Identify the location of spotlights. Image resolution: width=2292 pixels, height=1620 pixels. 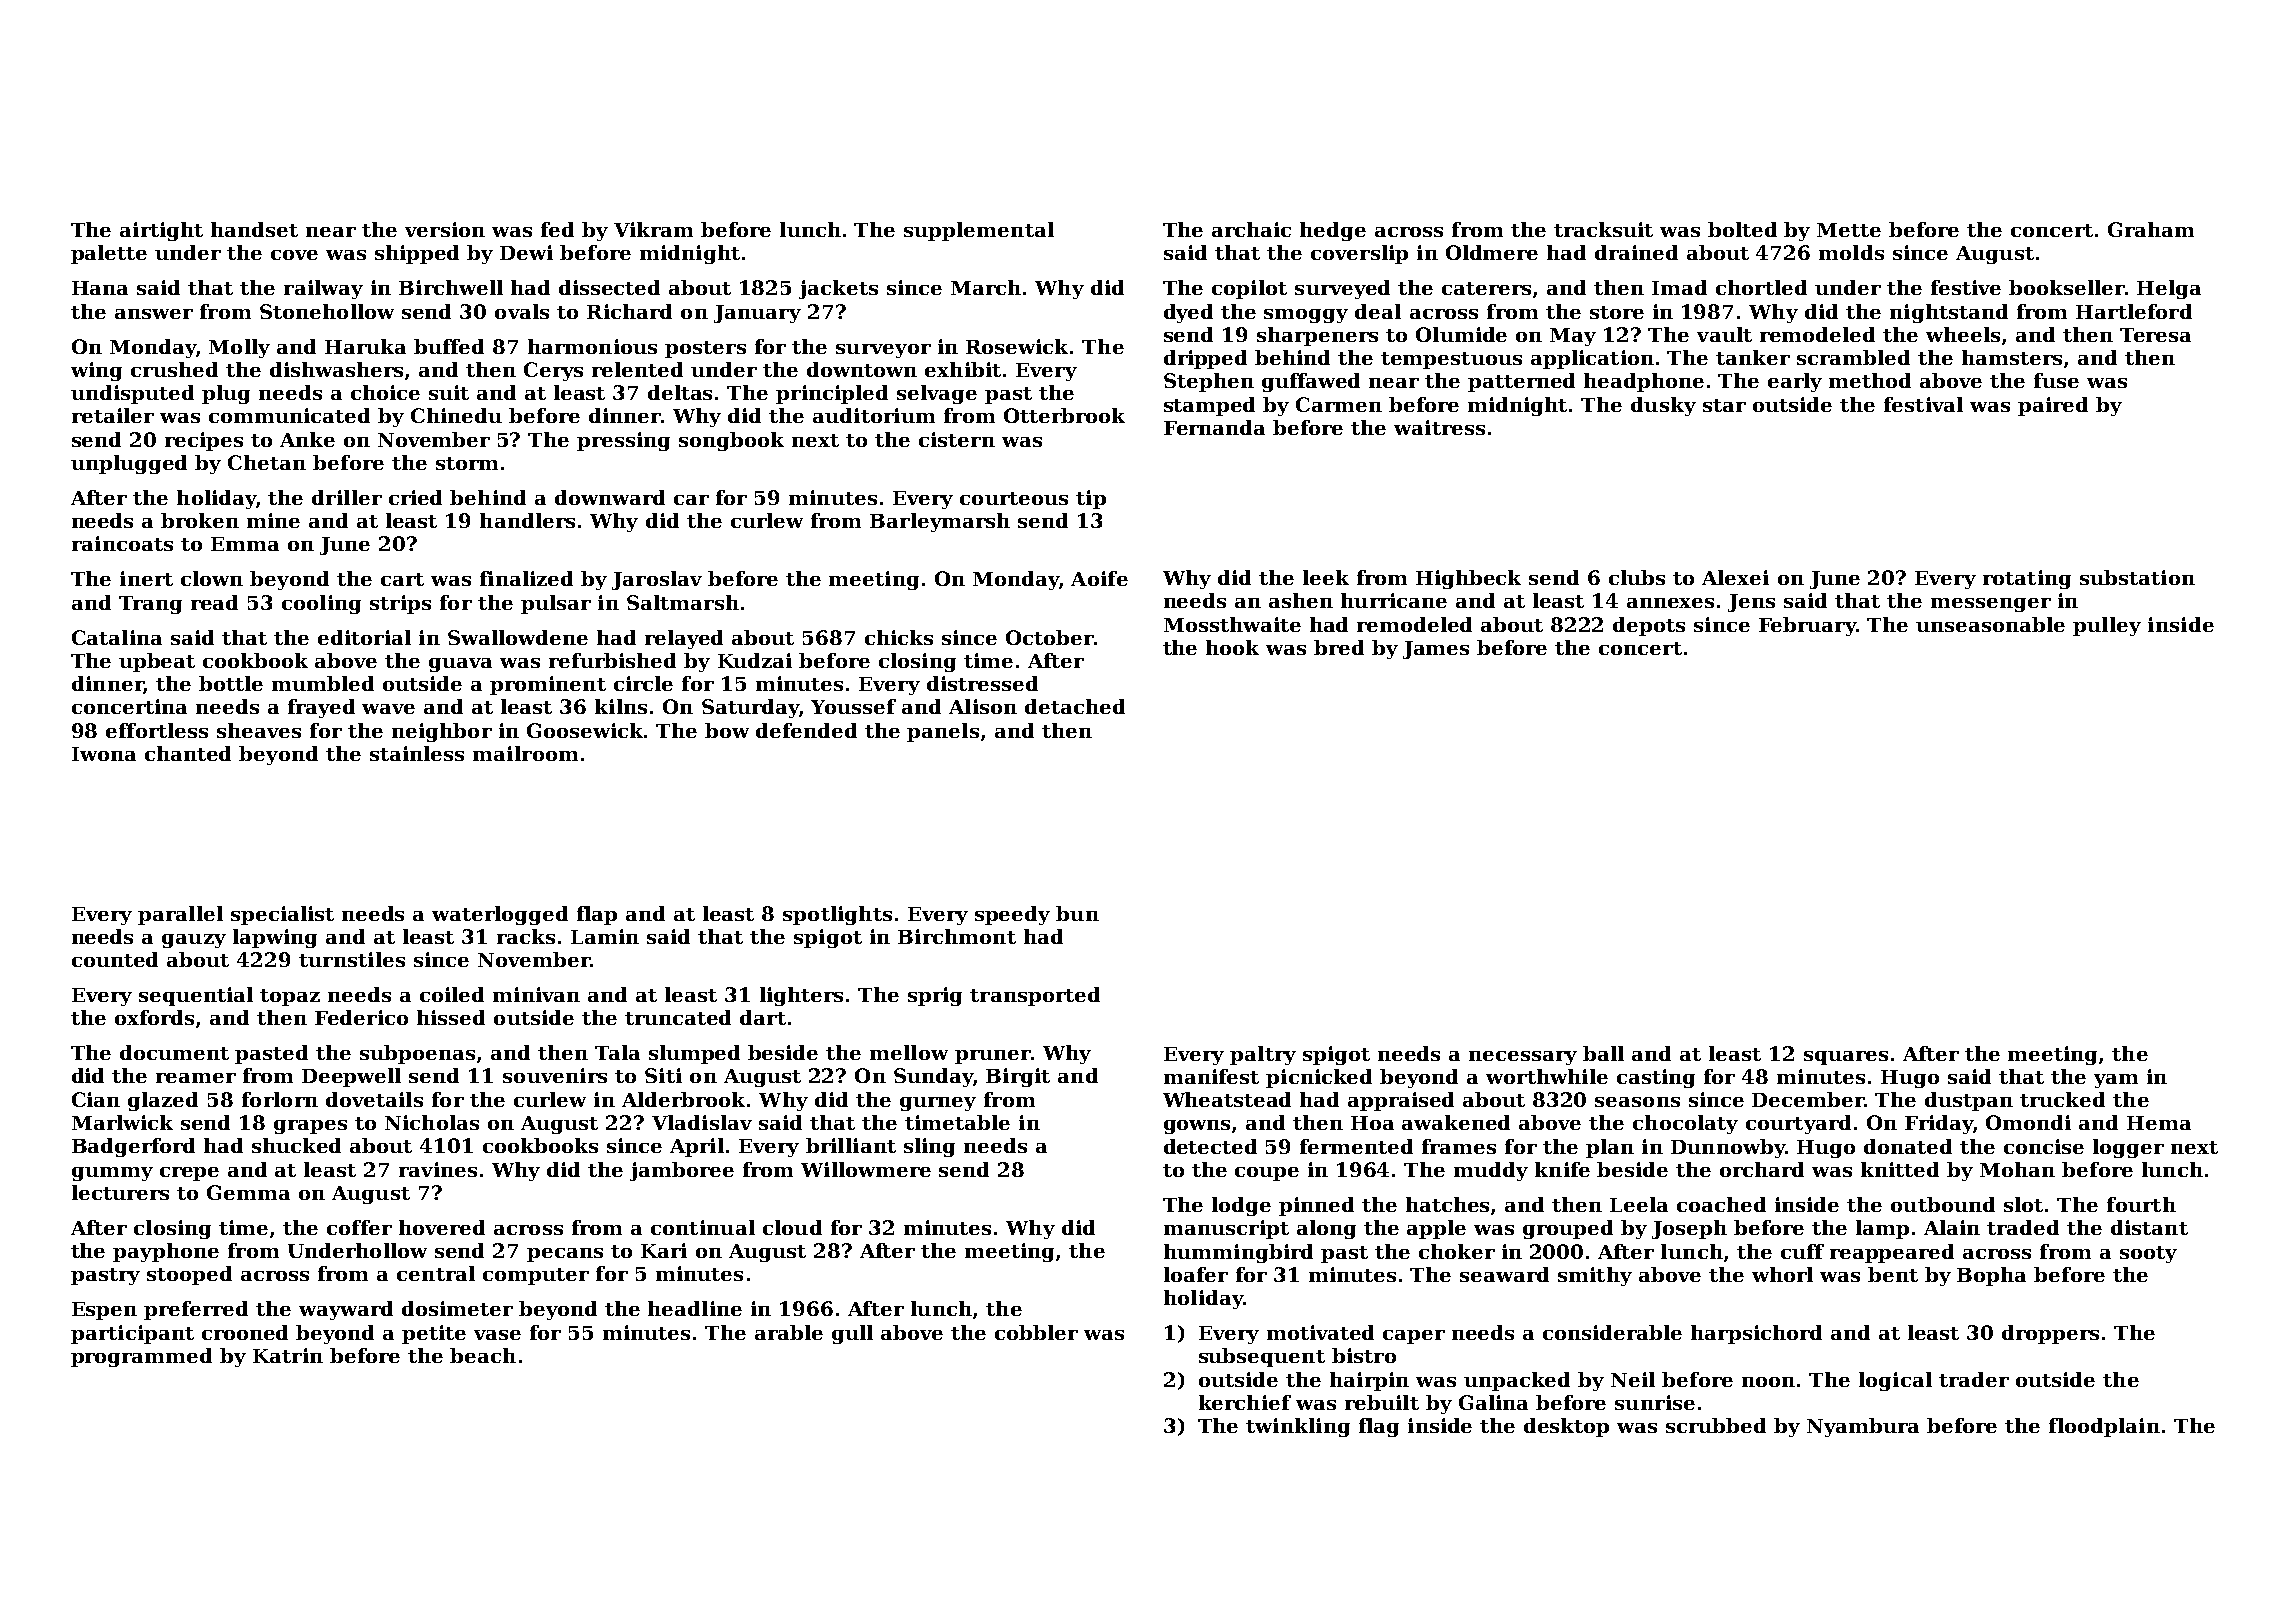
(837, 915).
